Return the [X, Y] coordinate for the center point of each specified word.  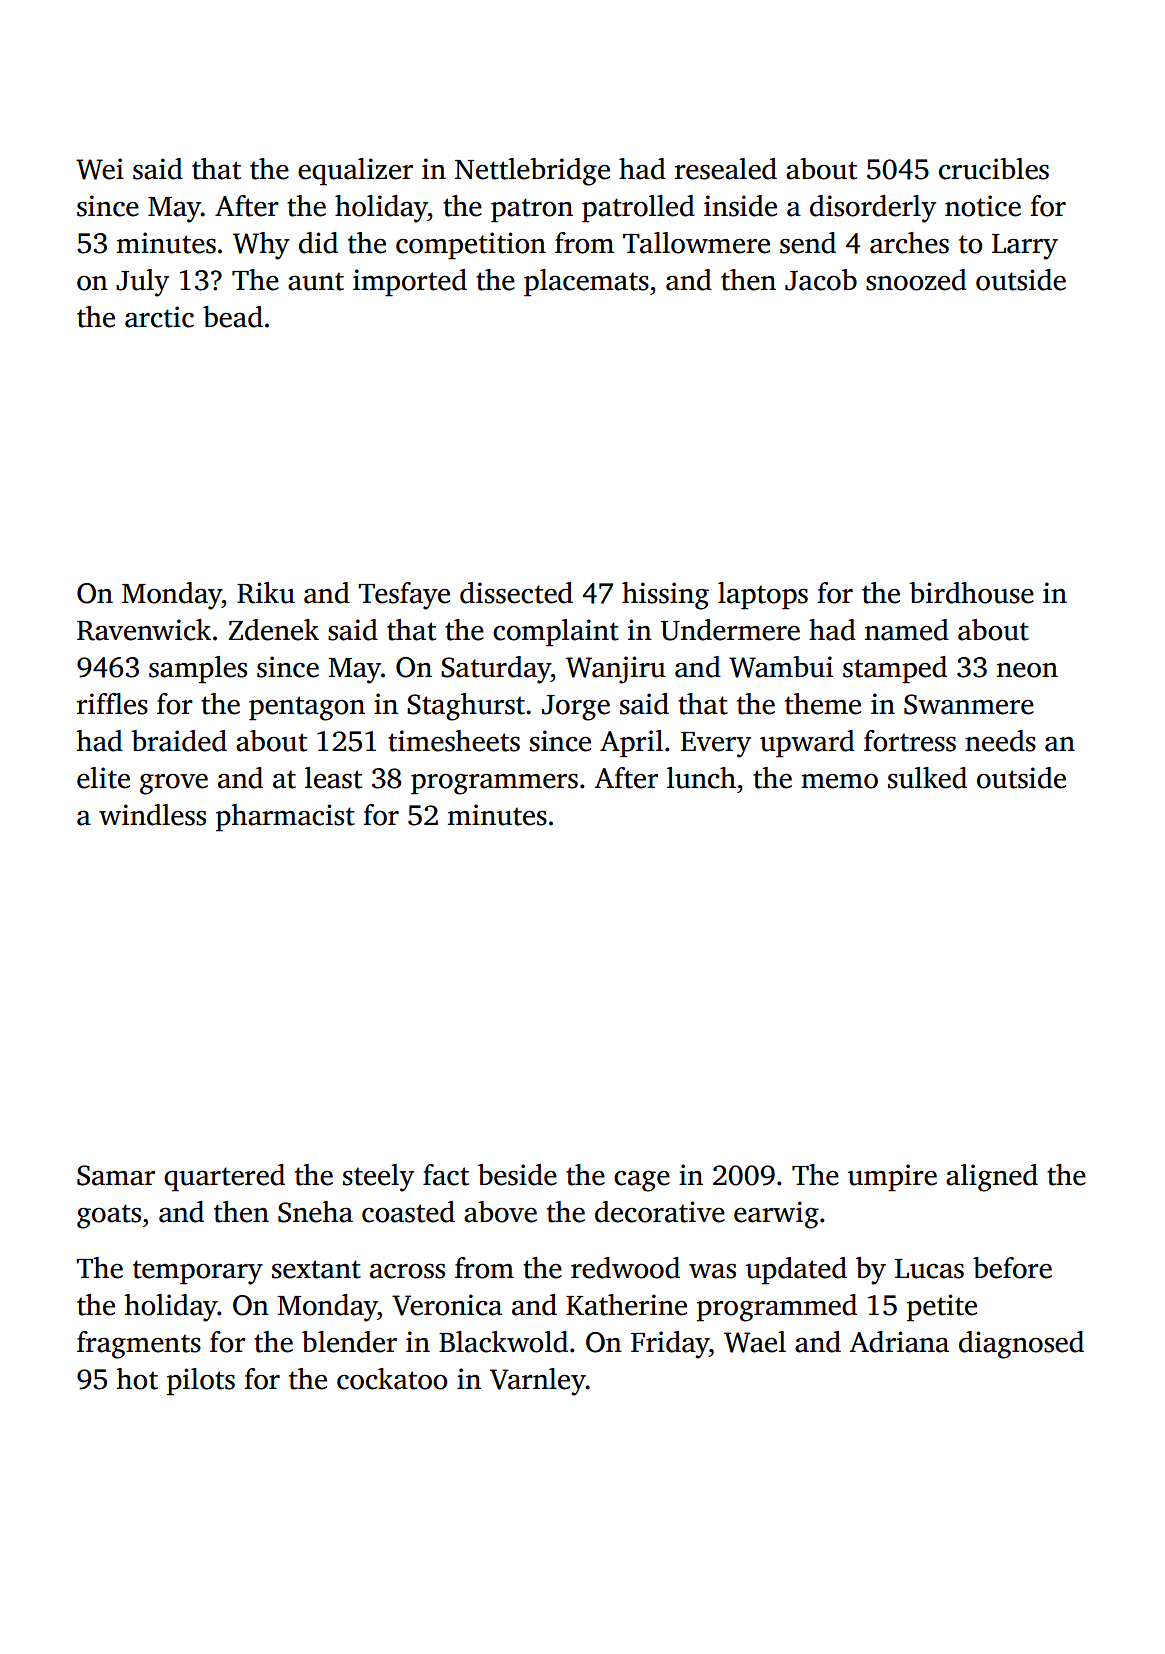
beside [517, 1175]
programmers [494, 784]
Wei [100, 169]
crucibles [994, 169]
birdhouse [971, 593]
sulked [927, 778]
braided [179, 741]
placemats [586, 283]
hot [137, 1379]
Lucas [929, 1269]
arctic [159, 317]
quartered [224, 1178]
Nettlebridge [532, 172]
